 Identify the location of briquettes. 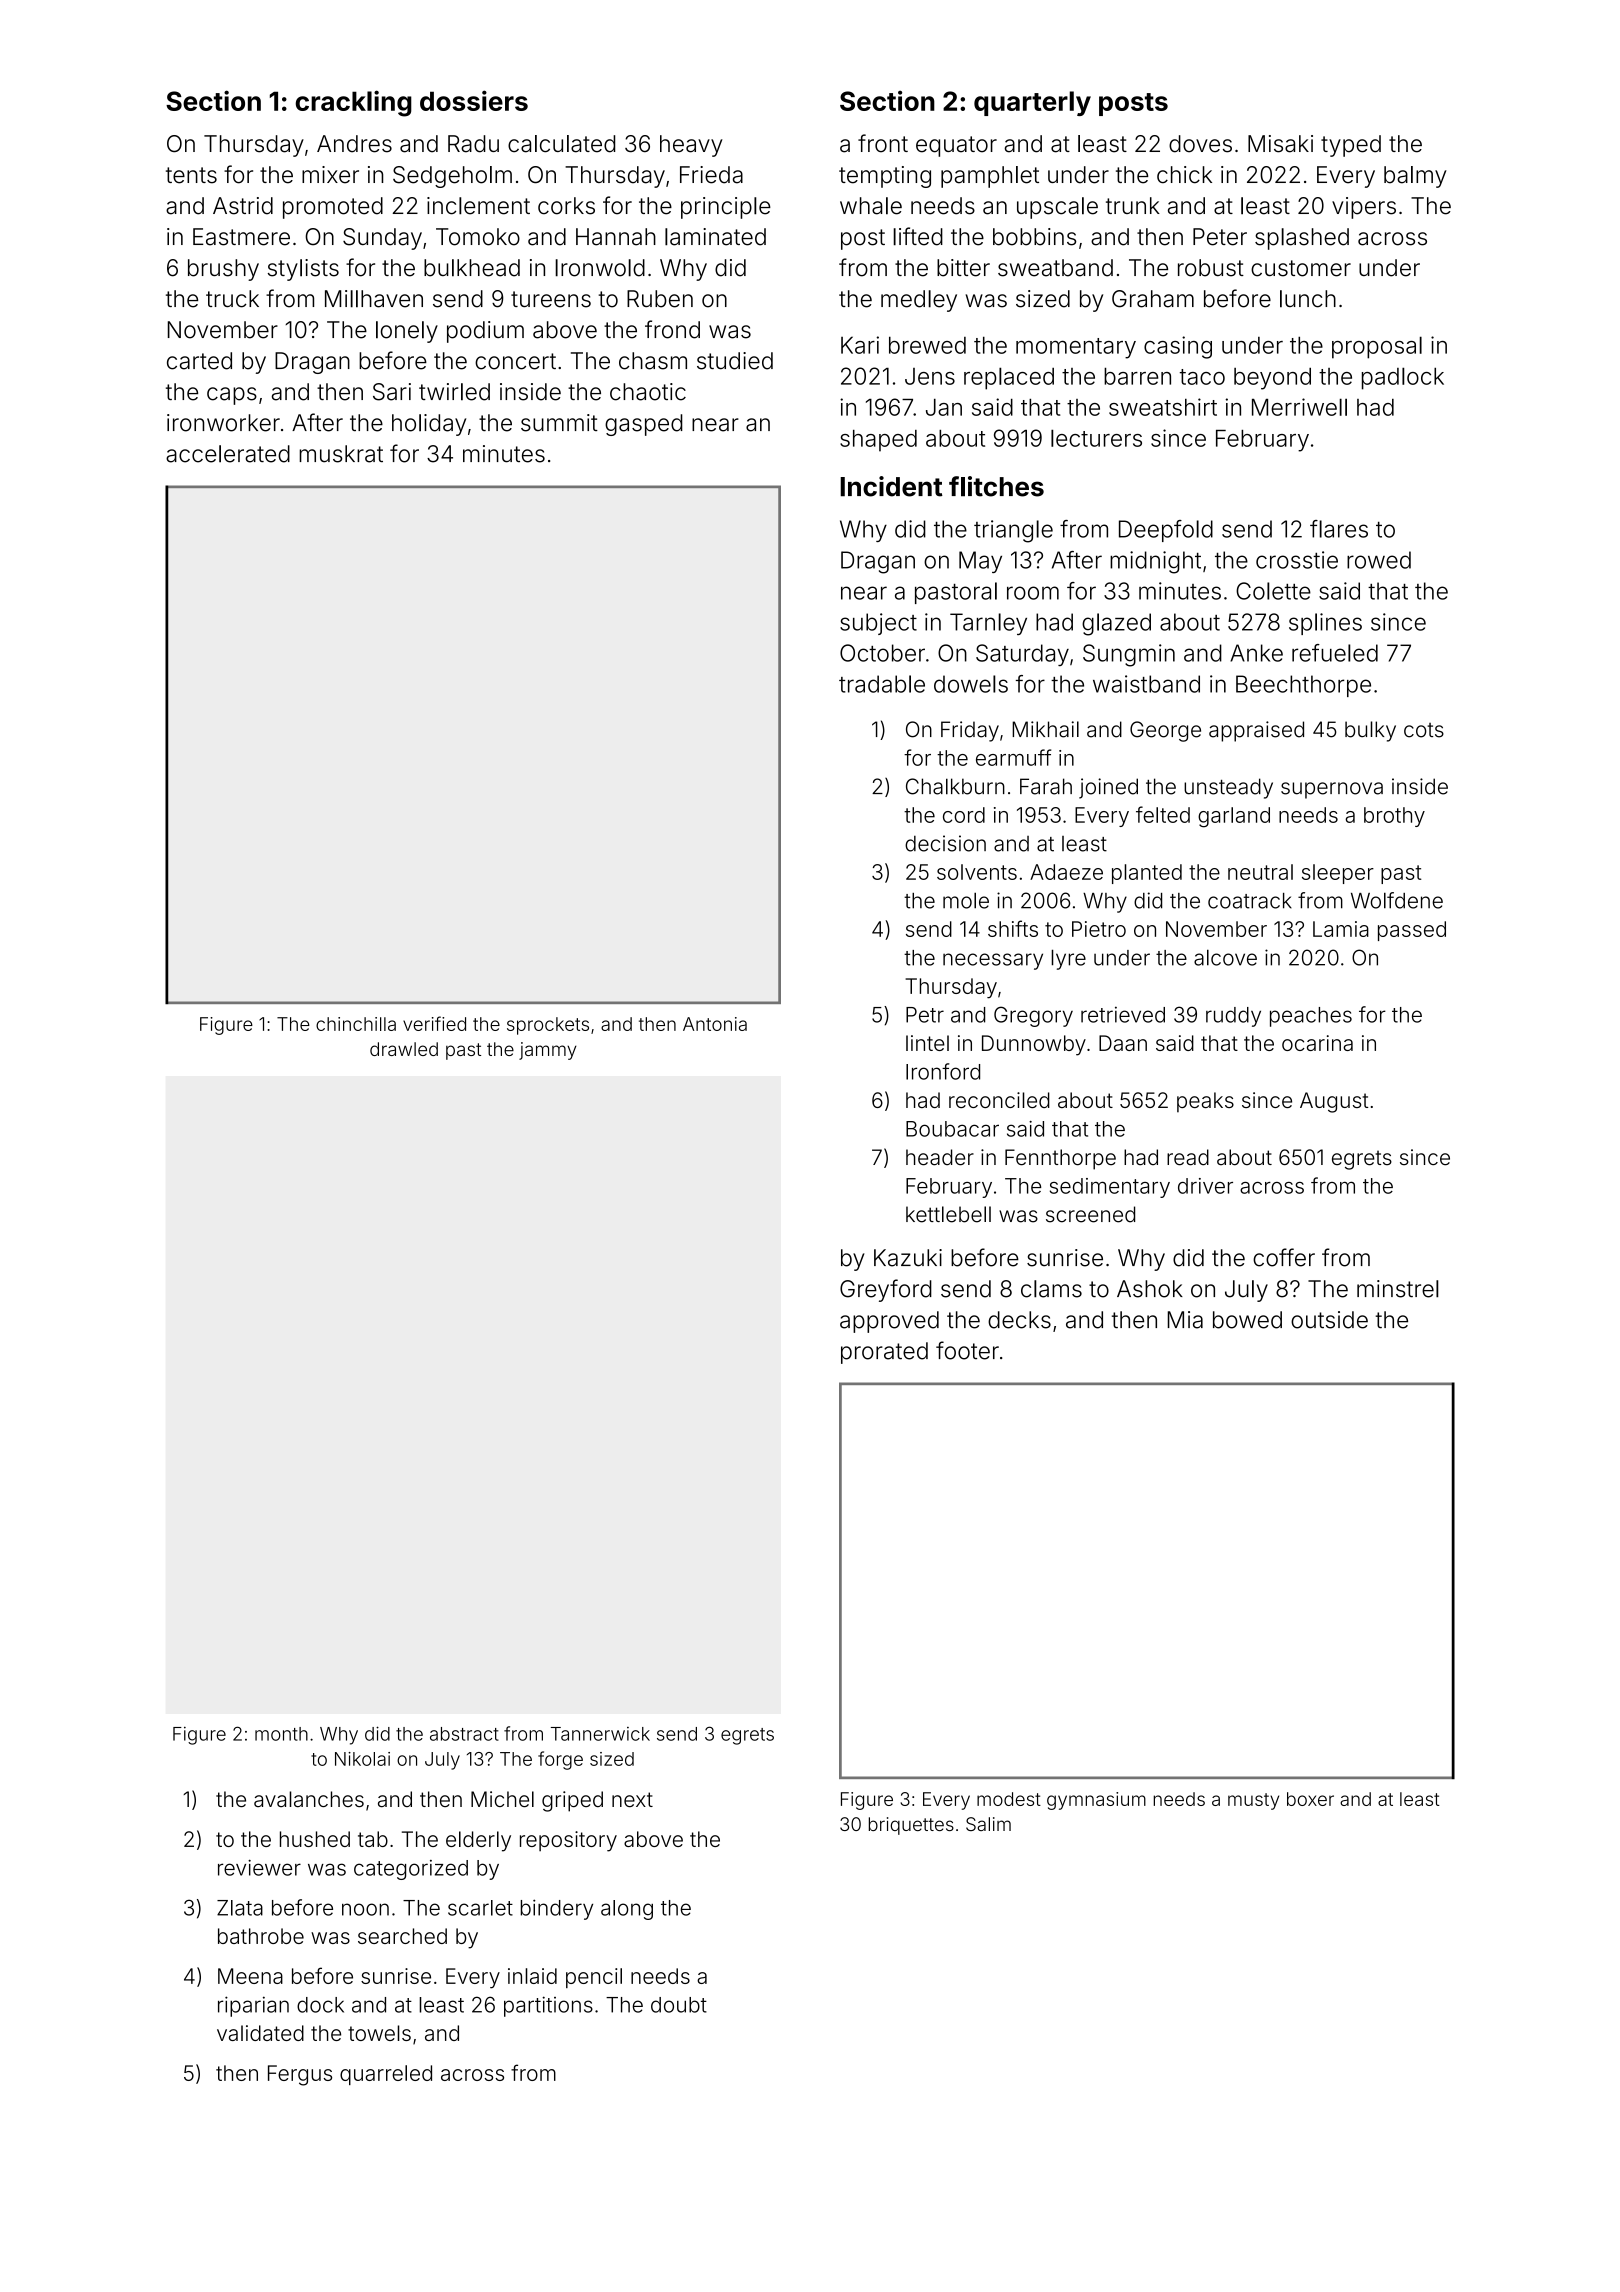
(911, 1826).
